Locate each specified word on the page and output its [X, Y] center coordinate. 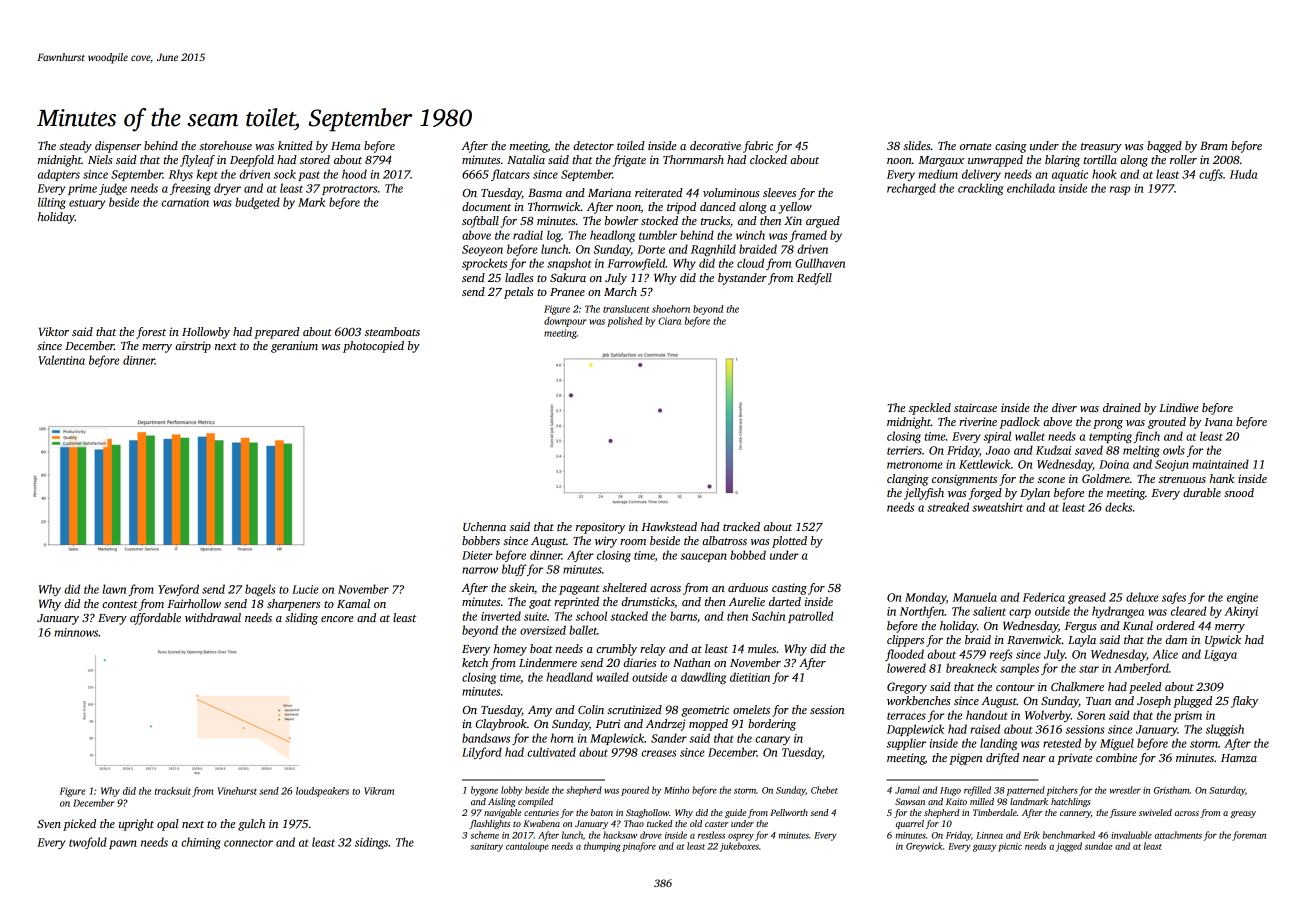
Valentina [61, 360]
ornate [976, 146]
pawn [123, 844]
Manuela [975, 597]
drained [1122, 407]
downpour [565, 322]
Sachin [768, 616]
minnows [76, 632]
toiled [631, 145]
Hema [346, 146]
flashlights [489, 824]
